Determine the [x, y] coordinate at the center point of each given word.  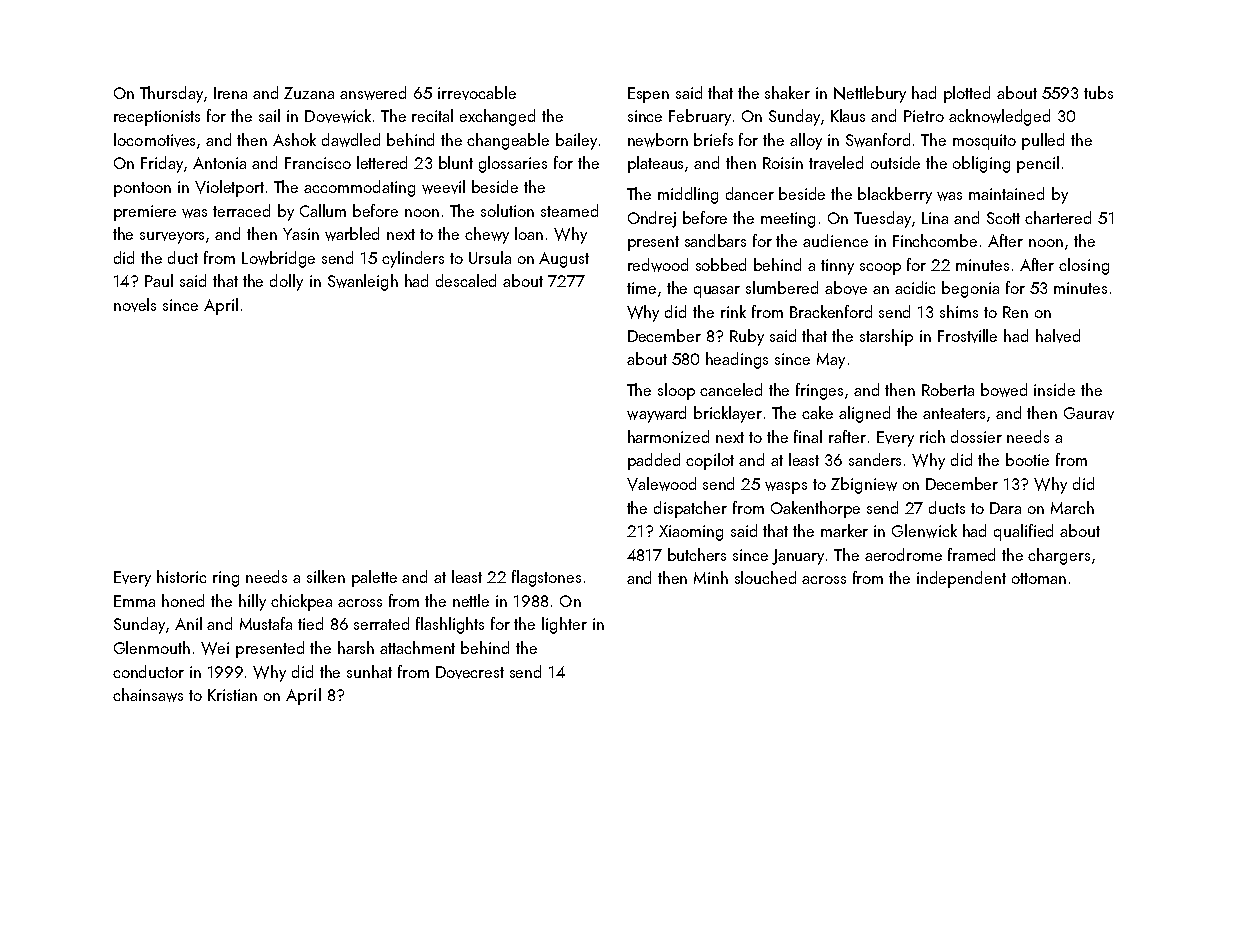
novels [135, 305]
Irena [230, 93]
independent [961, 579]
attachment [417, 647]
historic [181, 576]
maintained [1006, 193]
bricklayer [728, 414]
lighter [564, 625]
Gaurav [1089, 413]
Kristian [232, 695]
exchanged [497, 117]
